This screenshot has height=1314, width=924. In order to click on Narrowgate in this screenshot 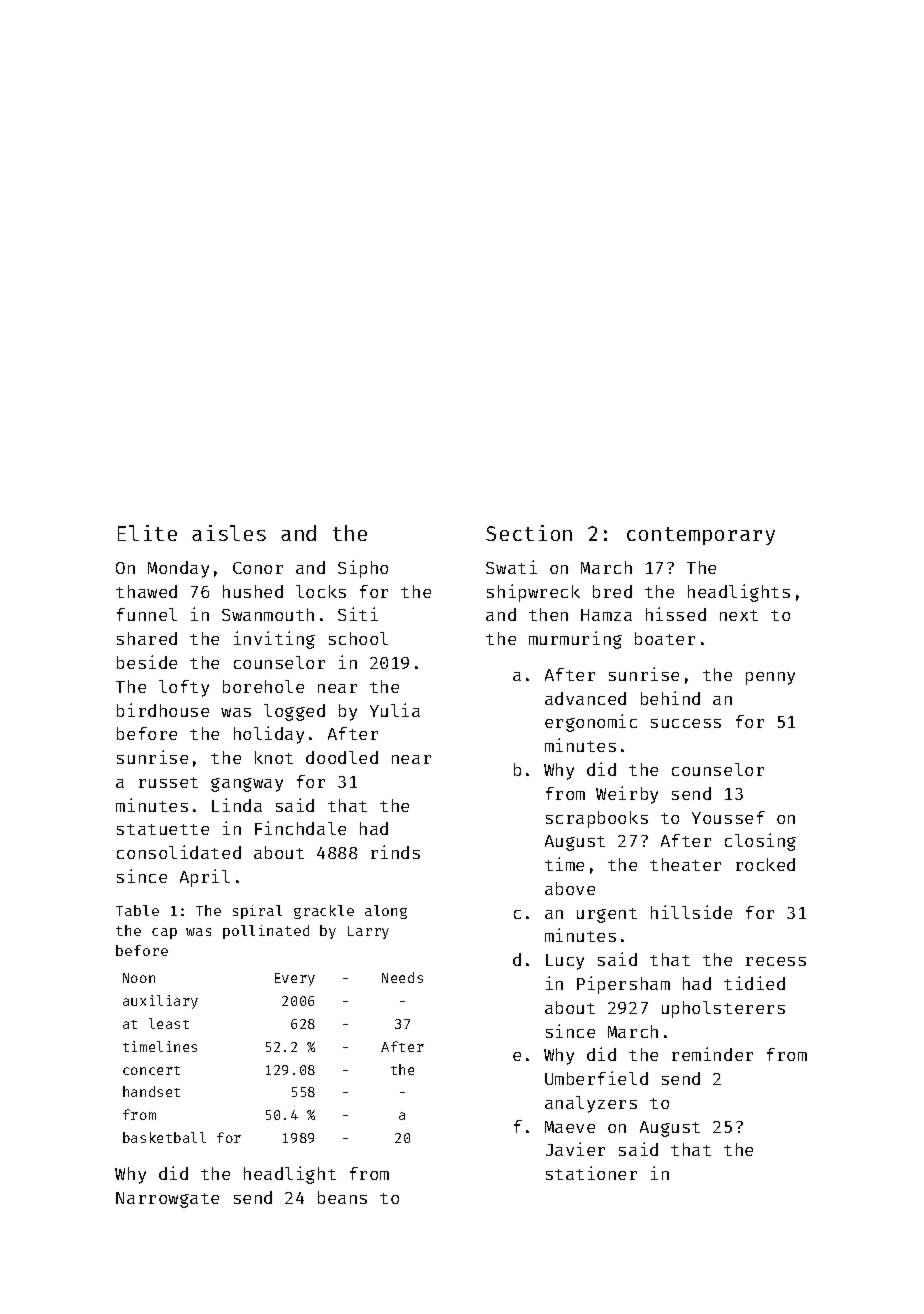, I will do `click(167, 1200)`.
